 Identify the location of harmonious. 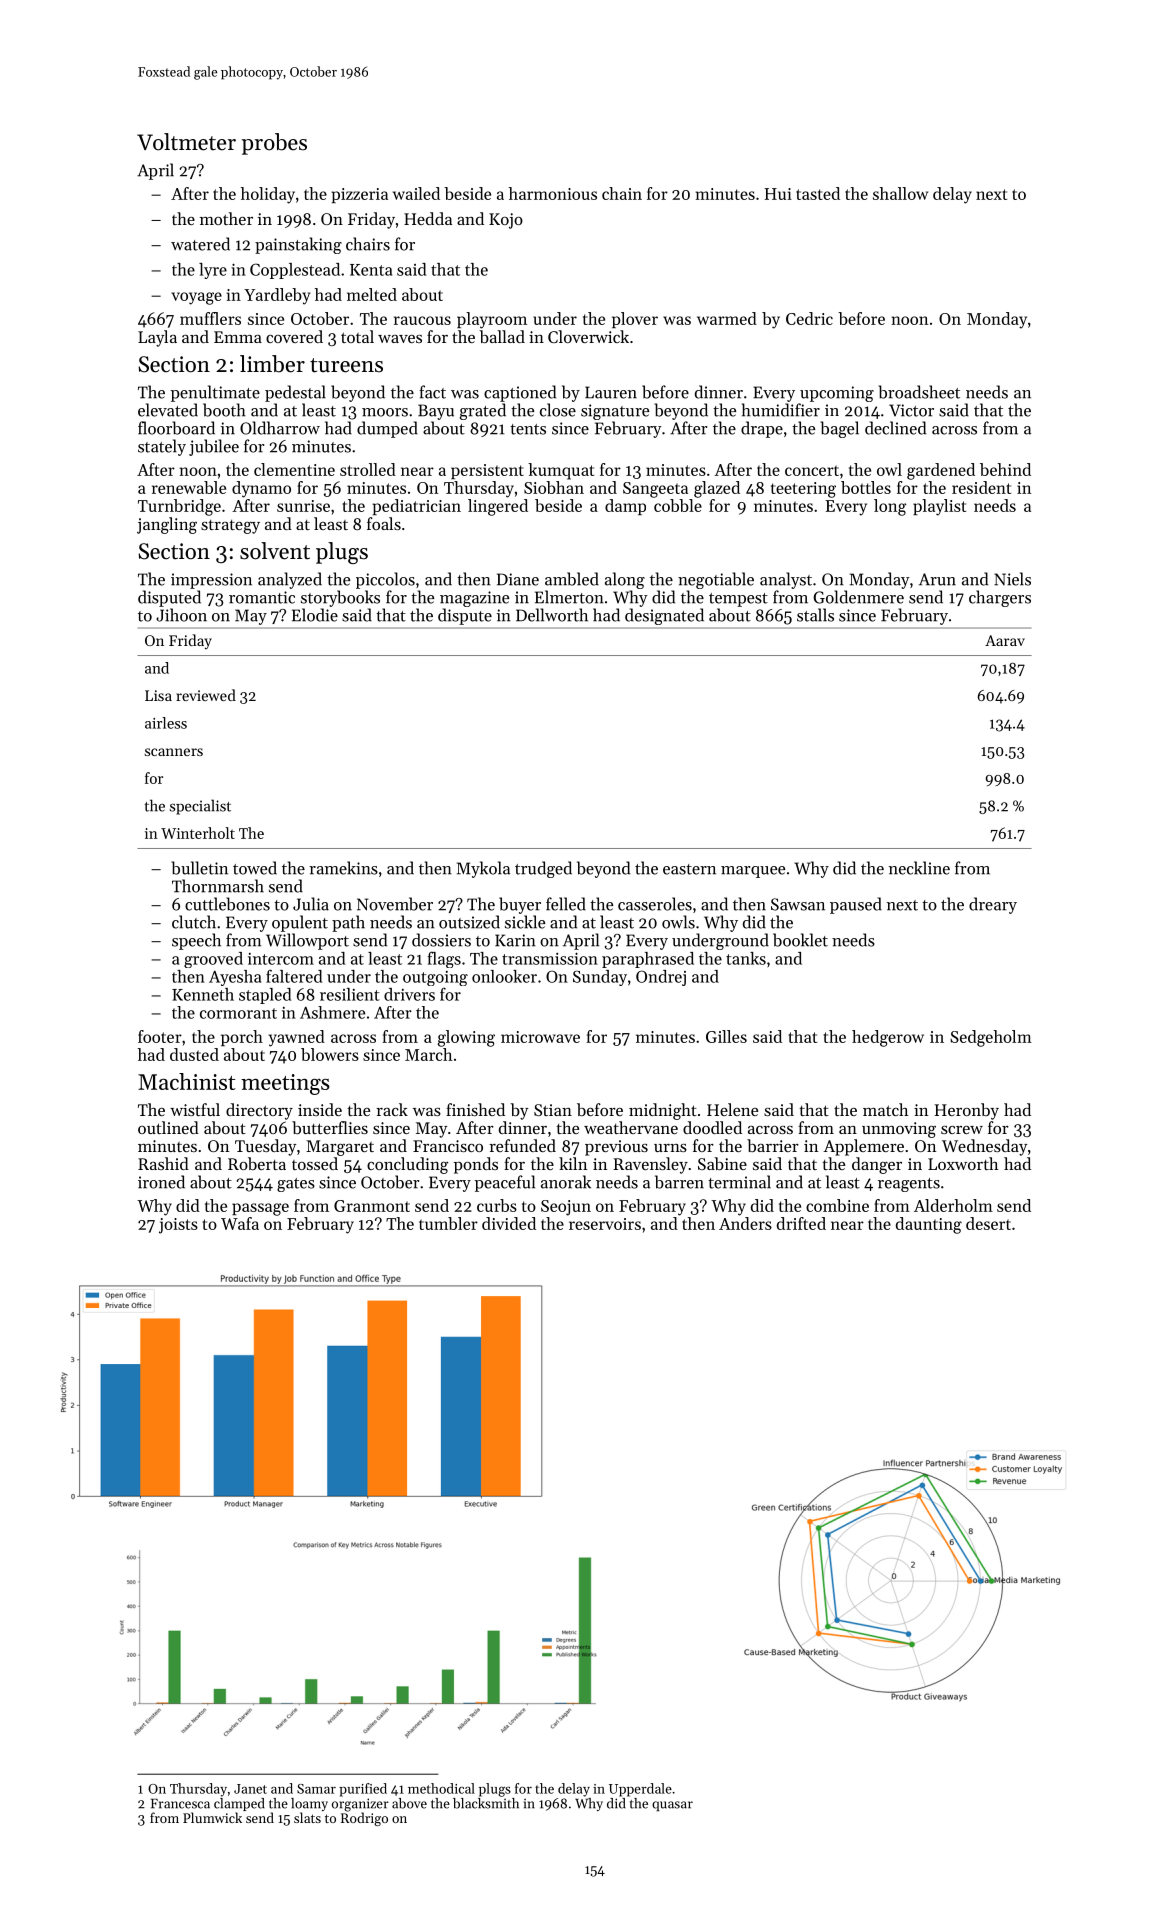
(553, 193).
